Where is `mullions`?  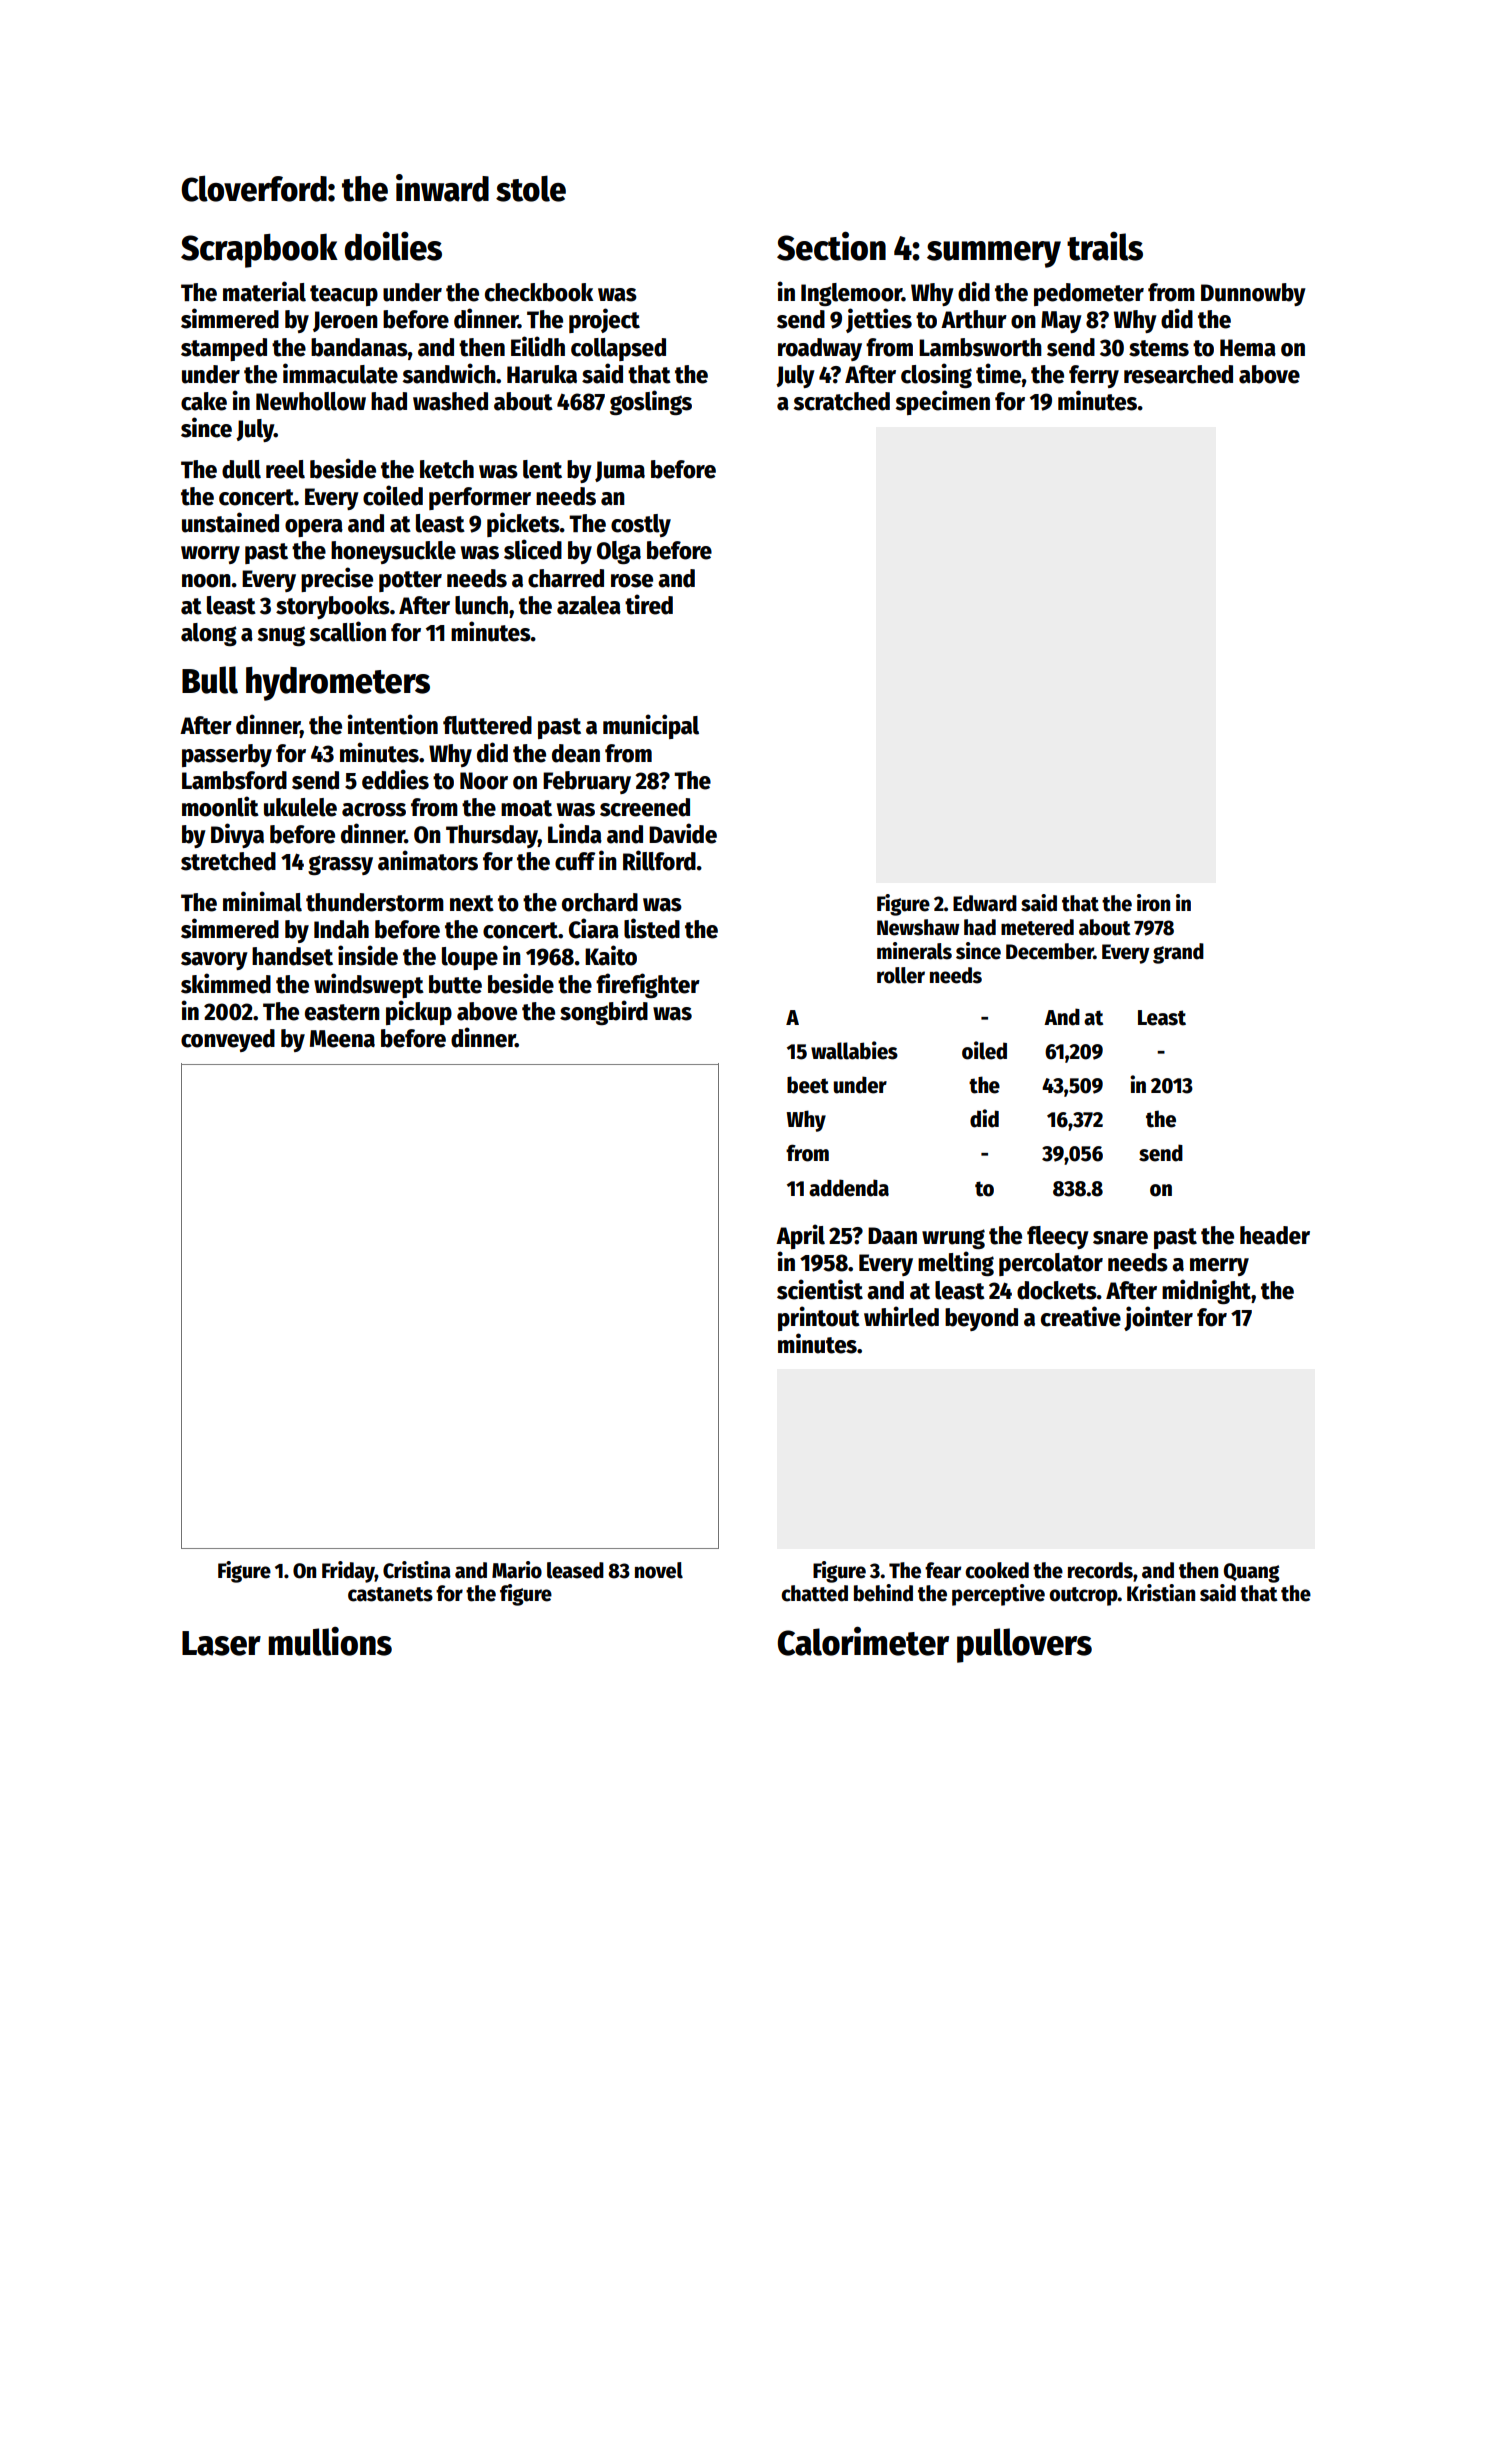
mullions is located at coordinates (330, 1641).
